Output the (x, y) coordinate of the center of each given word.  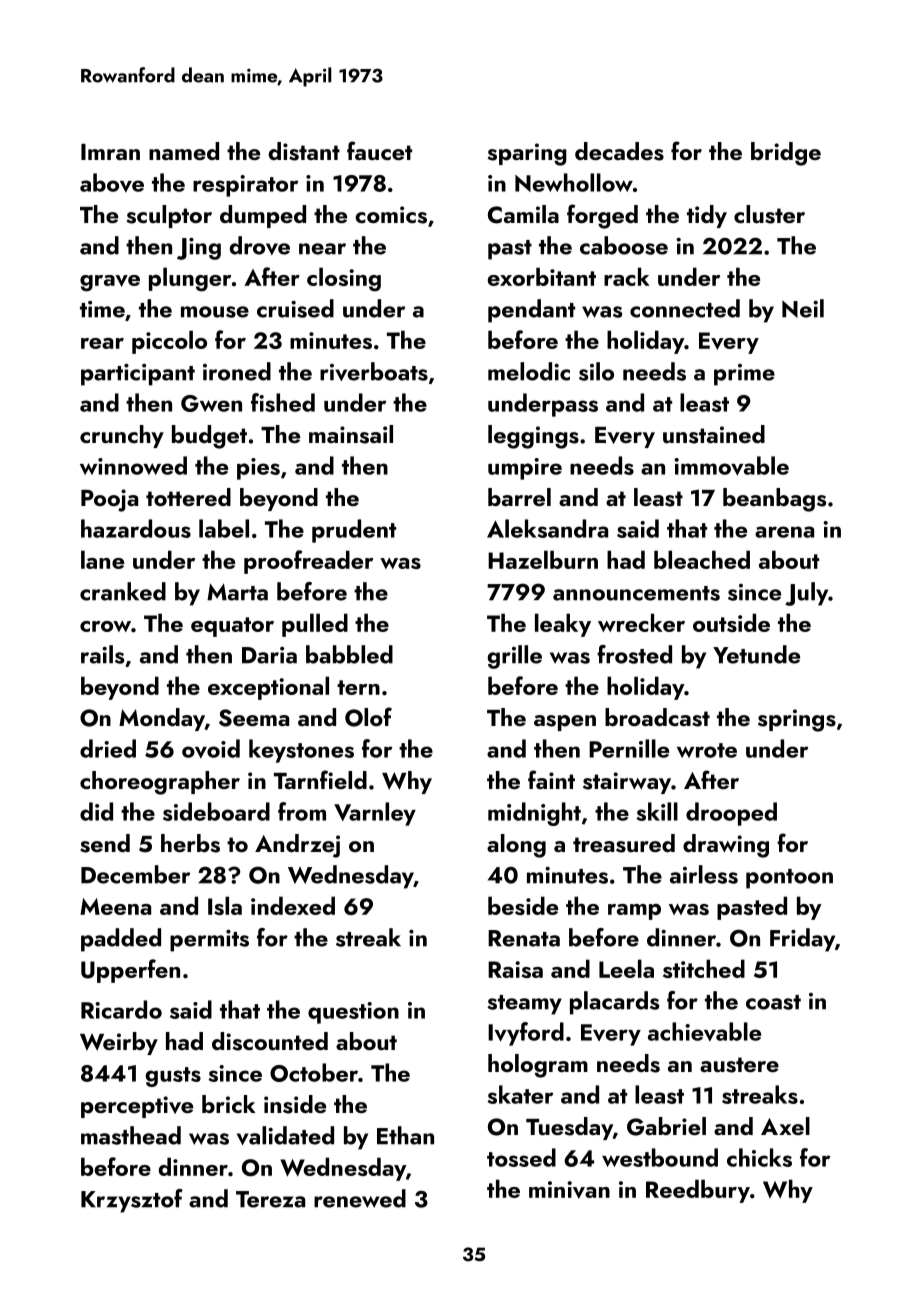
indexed (293, 905)
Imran (110, 152)
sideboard (216, 811)
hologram (538, 1066)
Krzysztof (132, 1201)
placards (614, 1003)
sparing (527, 154)
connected (685, 308)
